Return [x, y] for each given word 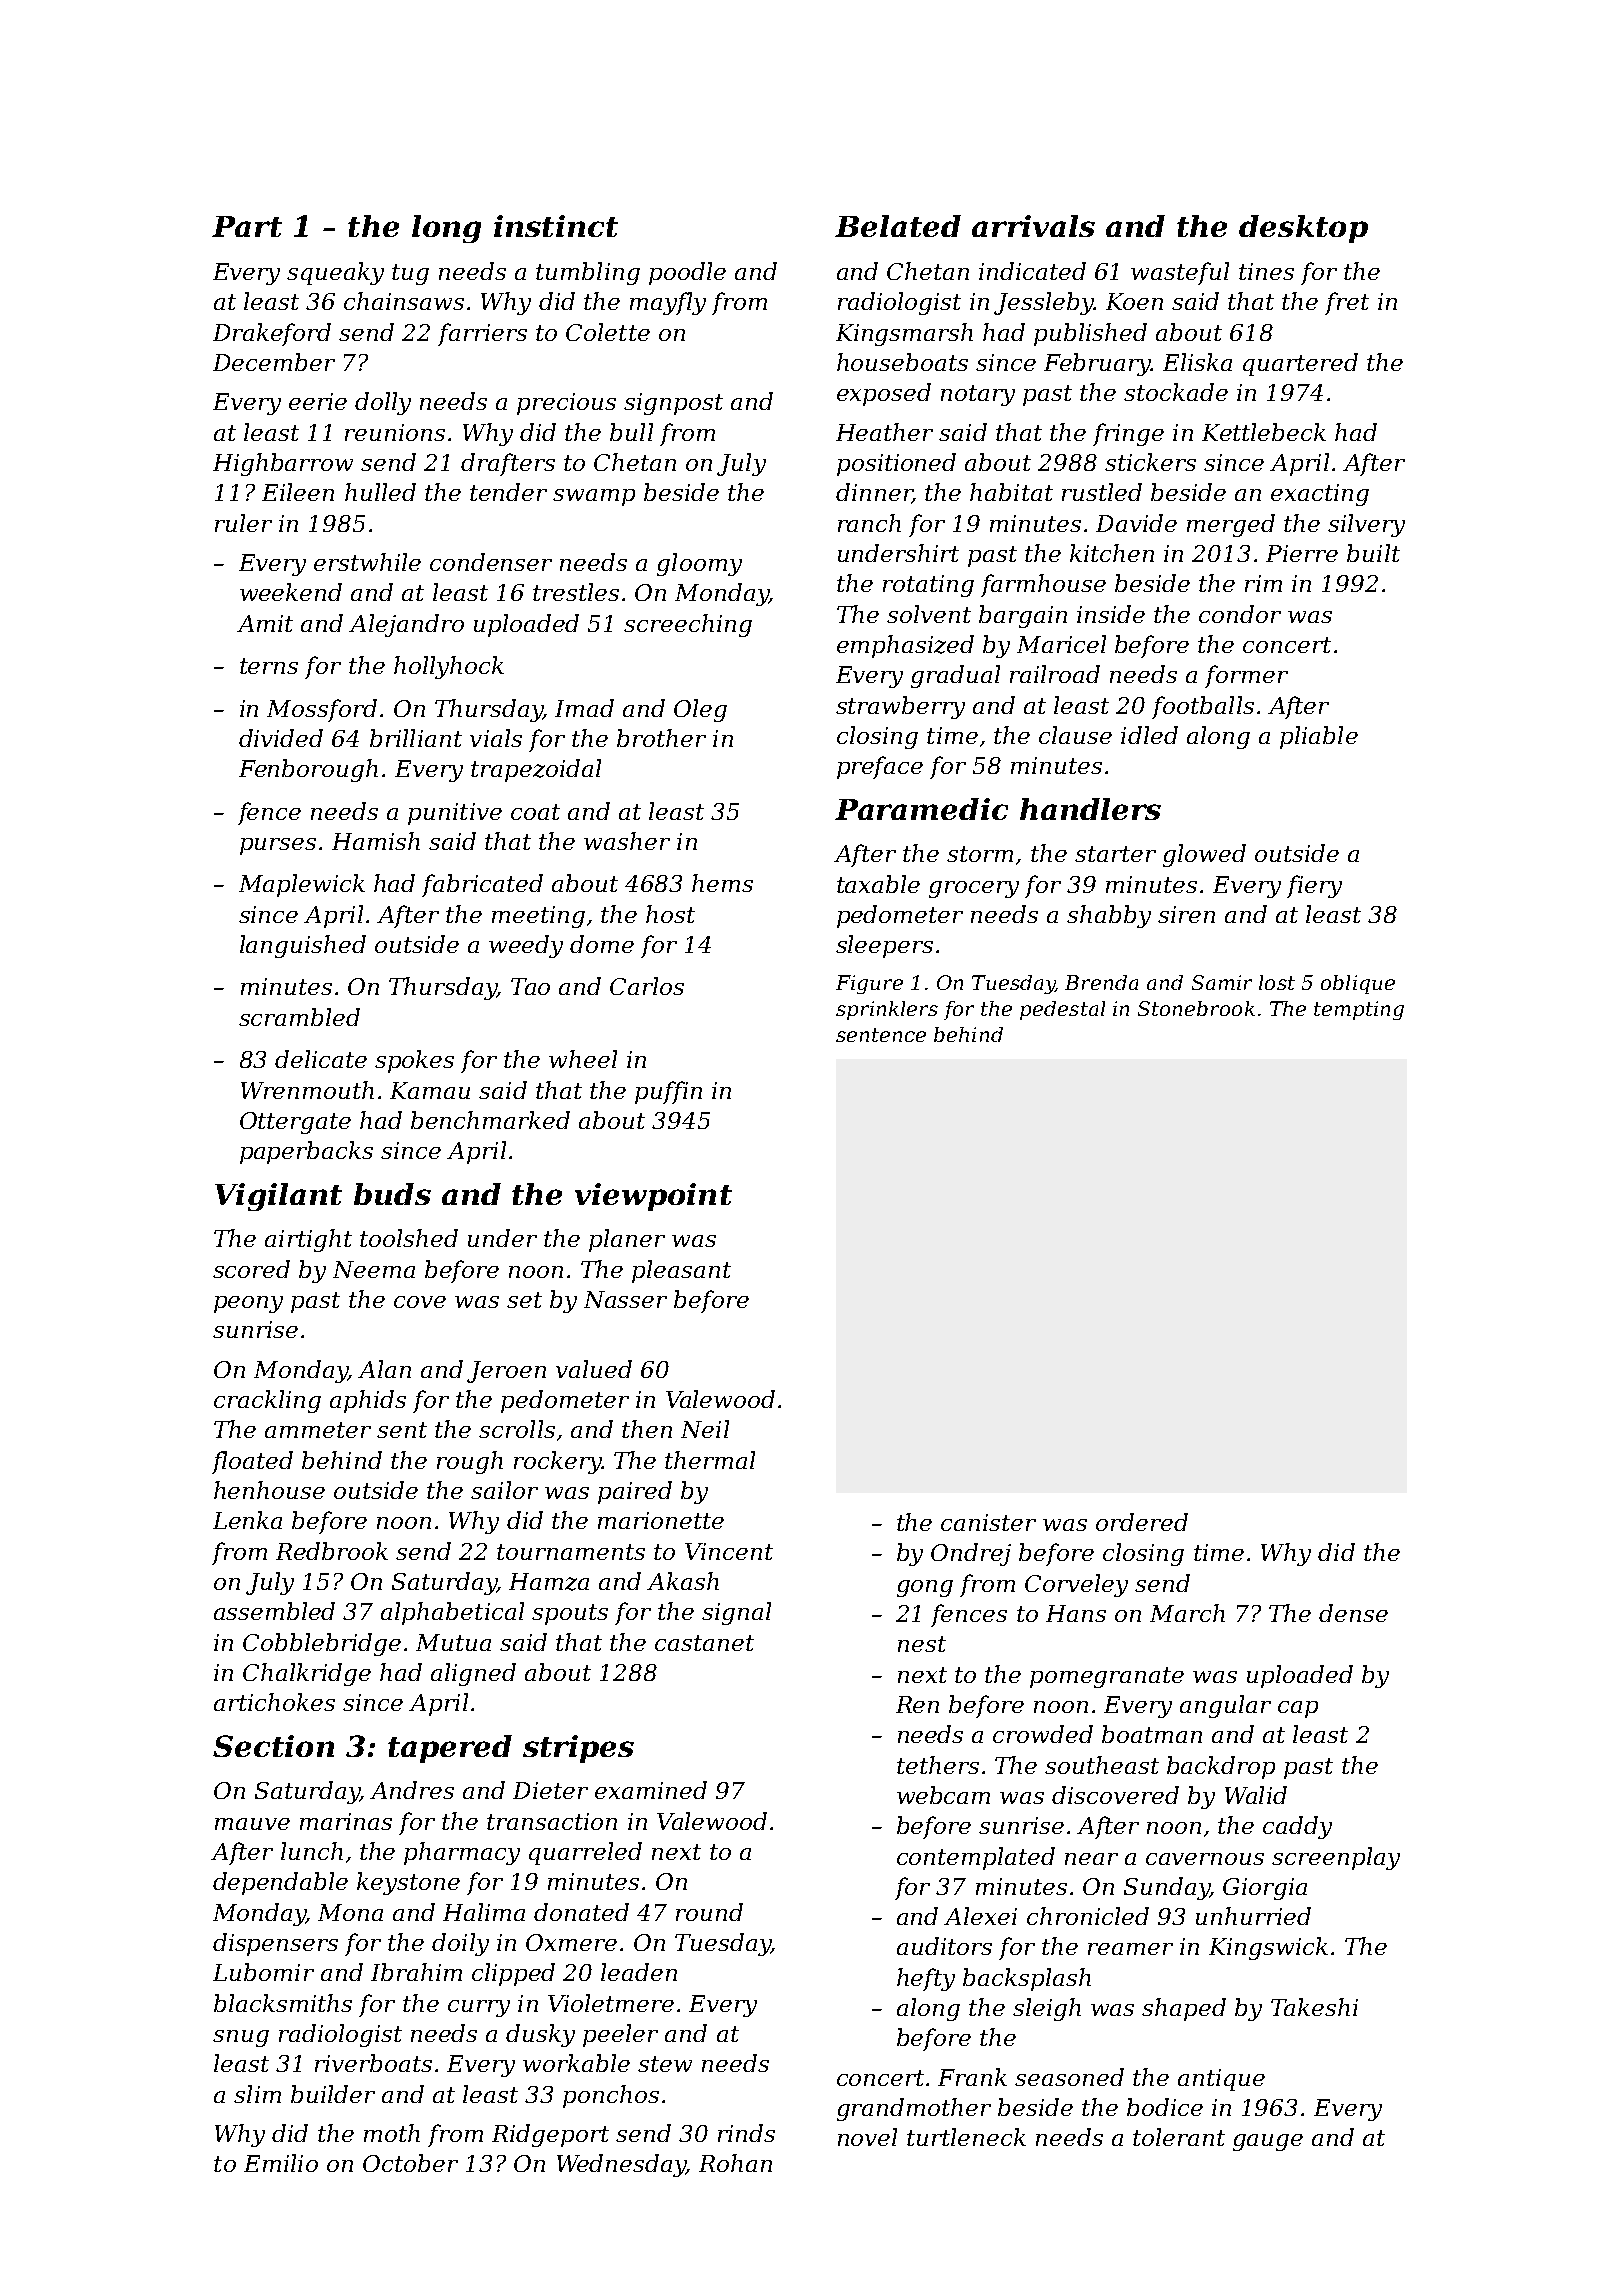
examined [651, 1790]
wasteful [1180, 273]
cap [1298, 1709]
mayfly [668, 303]
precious [566, 404]
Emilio [281, 2163]
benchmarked [490, 1120]
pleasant [681, 1271]
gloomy [699, 564]
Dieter [550, 1790]
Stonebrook [1196, 1008]
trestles [576, 592]
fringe [1128, 434]
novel [867, 2137]
